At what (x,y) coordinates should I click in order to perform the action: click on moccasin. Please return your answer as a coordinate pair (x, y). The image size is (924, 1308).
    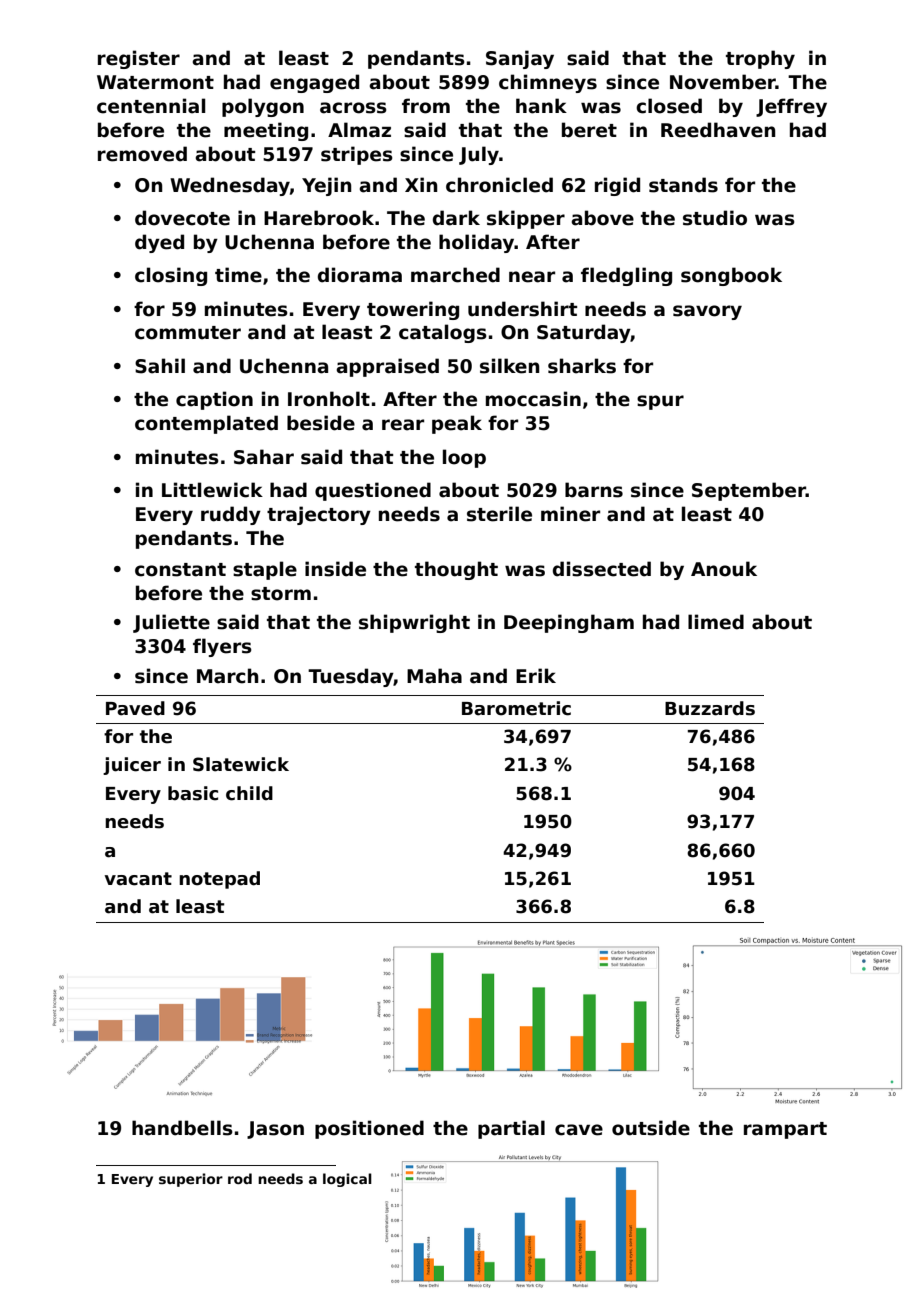
    Looking at the image, I should click on (533, 399).
